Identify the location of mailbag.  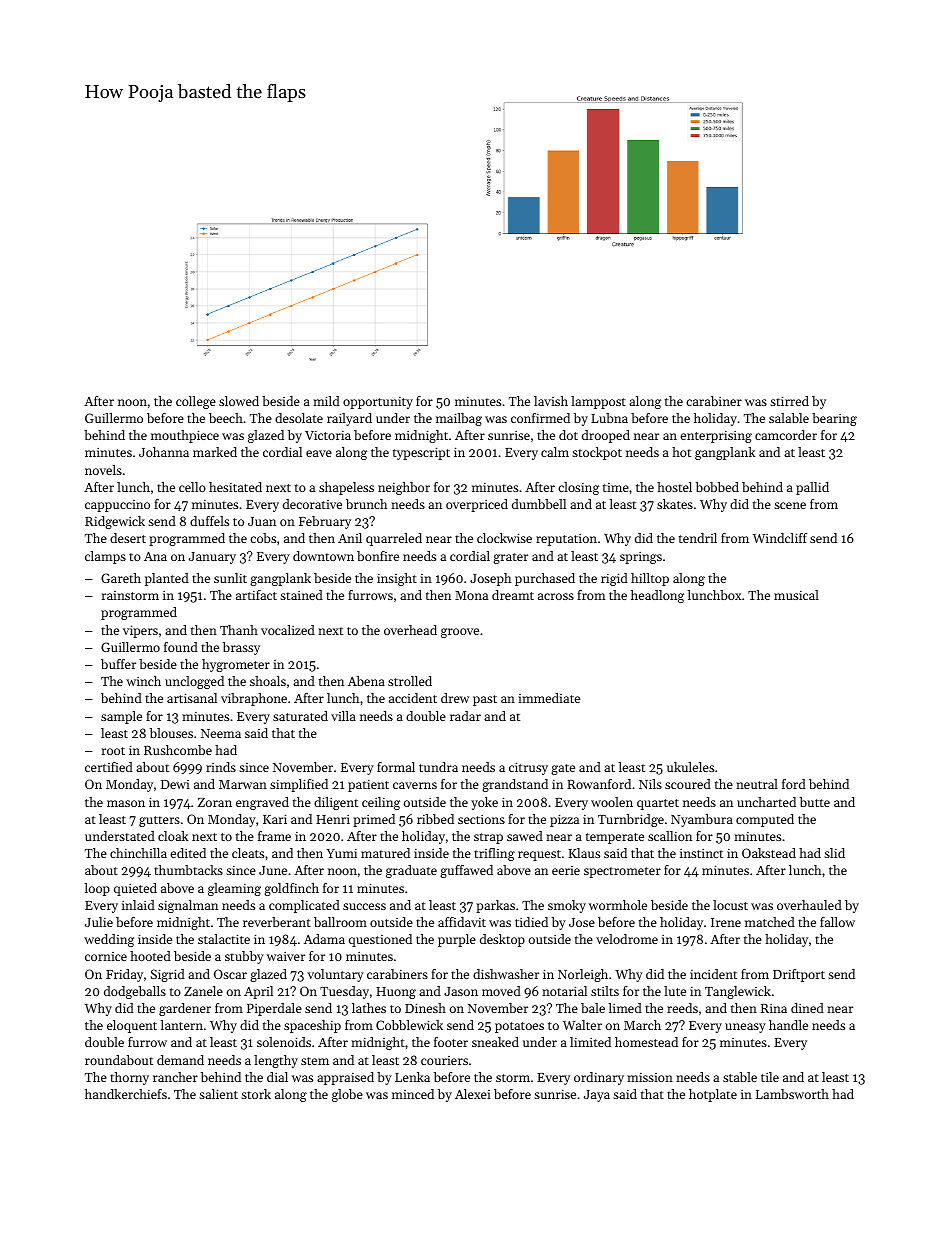
(459, 419).
